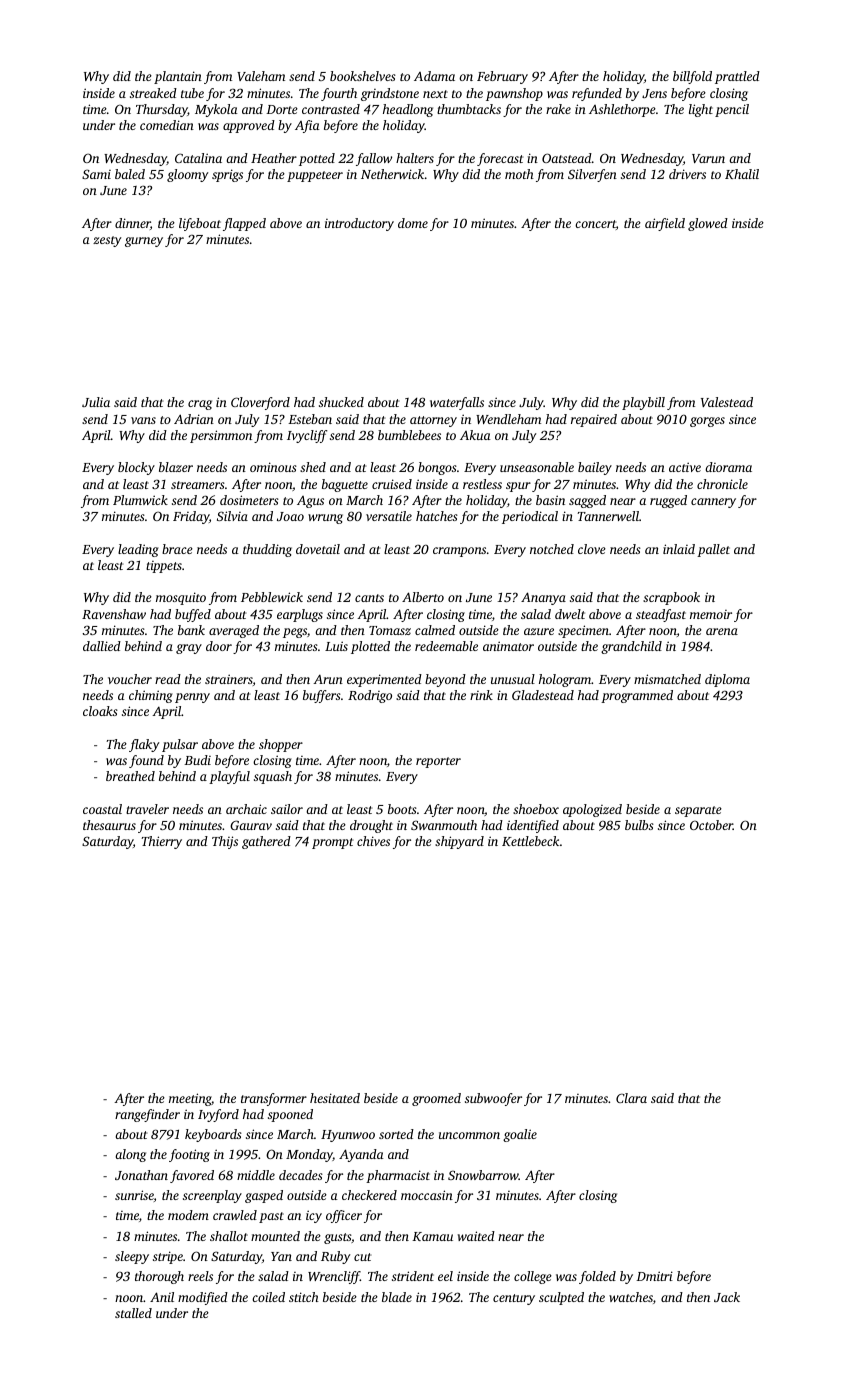  Describe the element at coordinates (727, 680) in the document. I see `diploma` at that location.
